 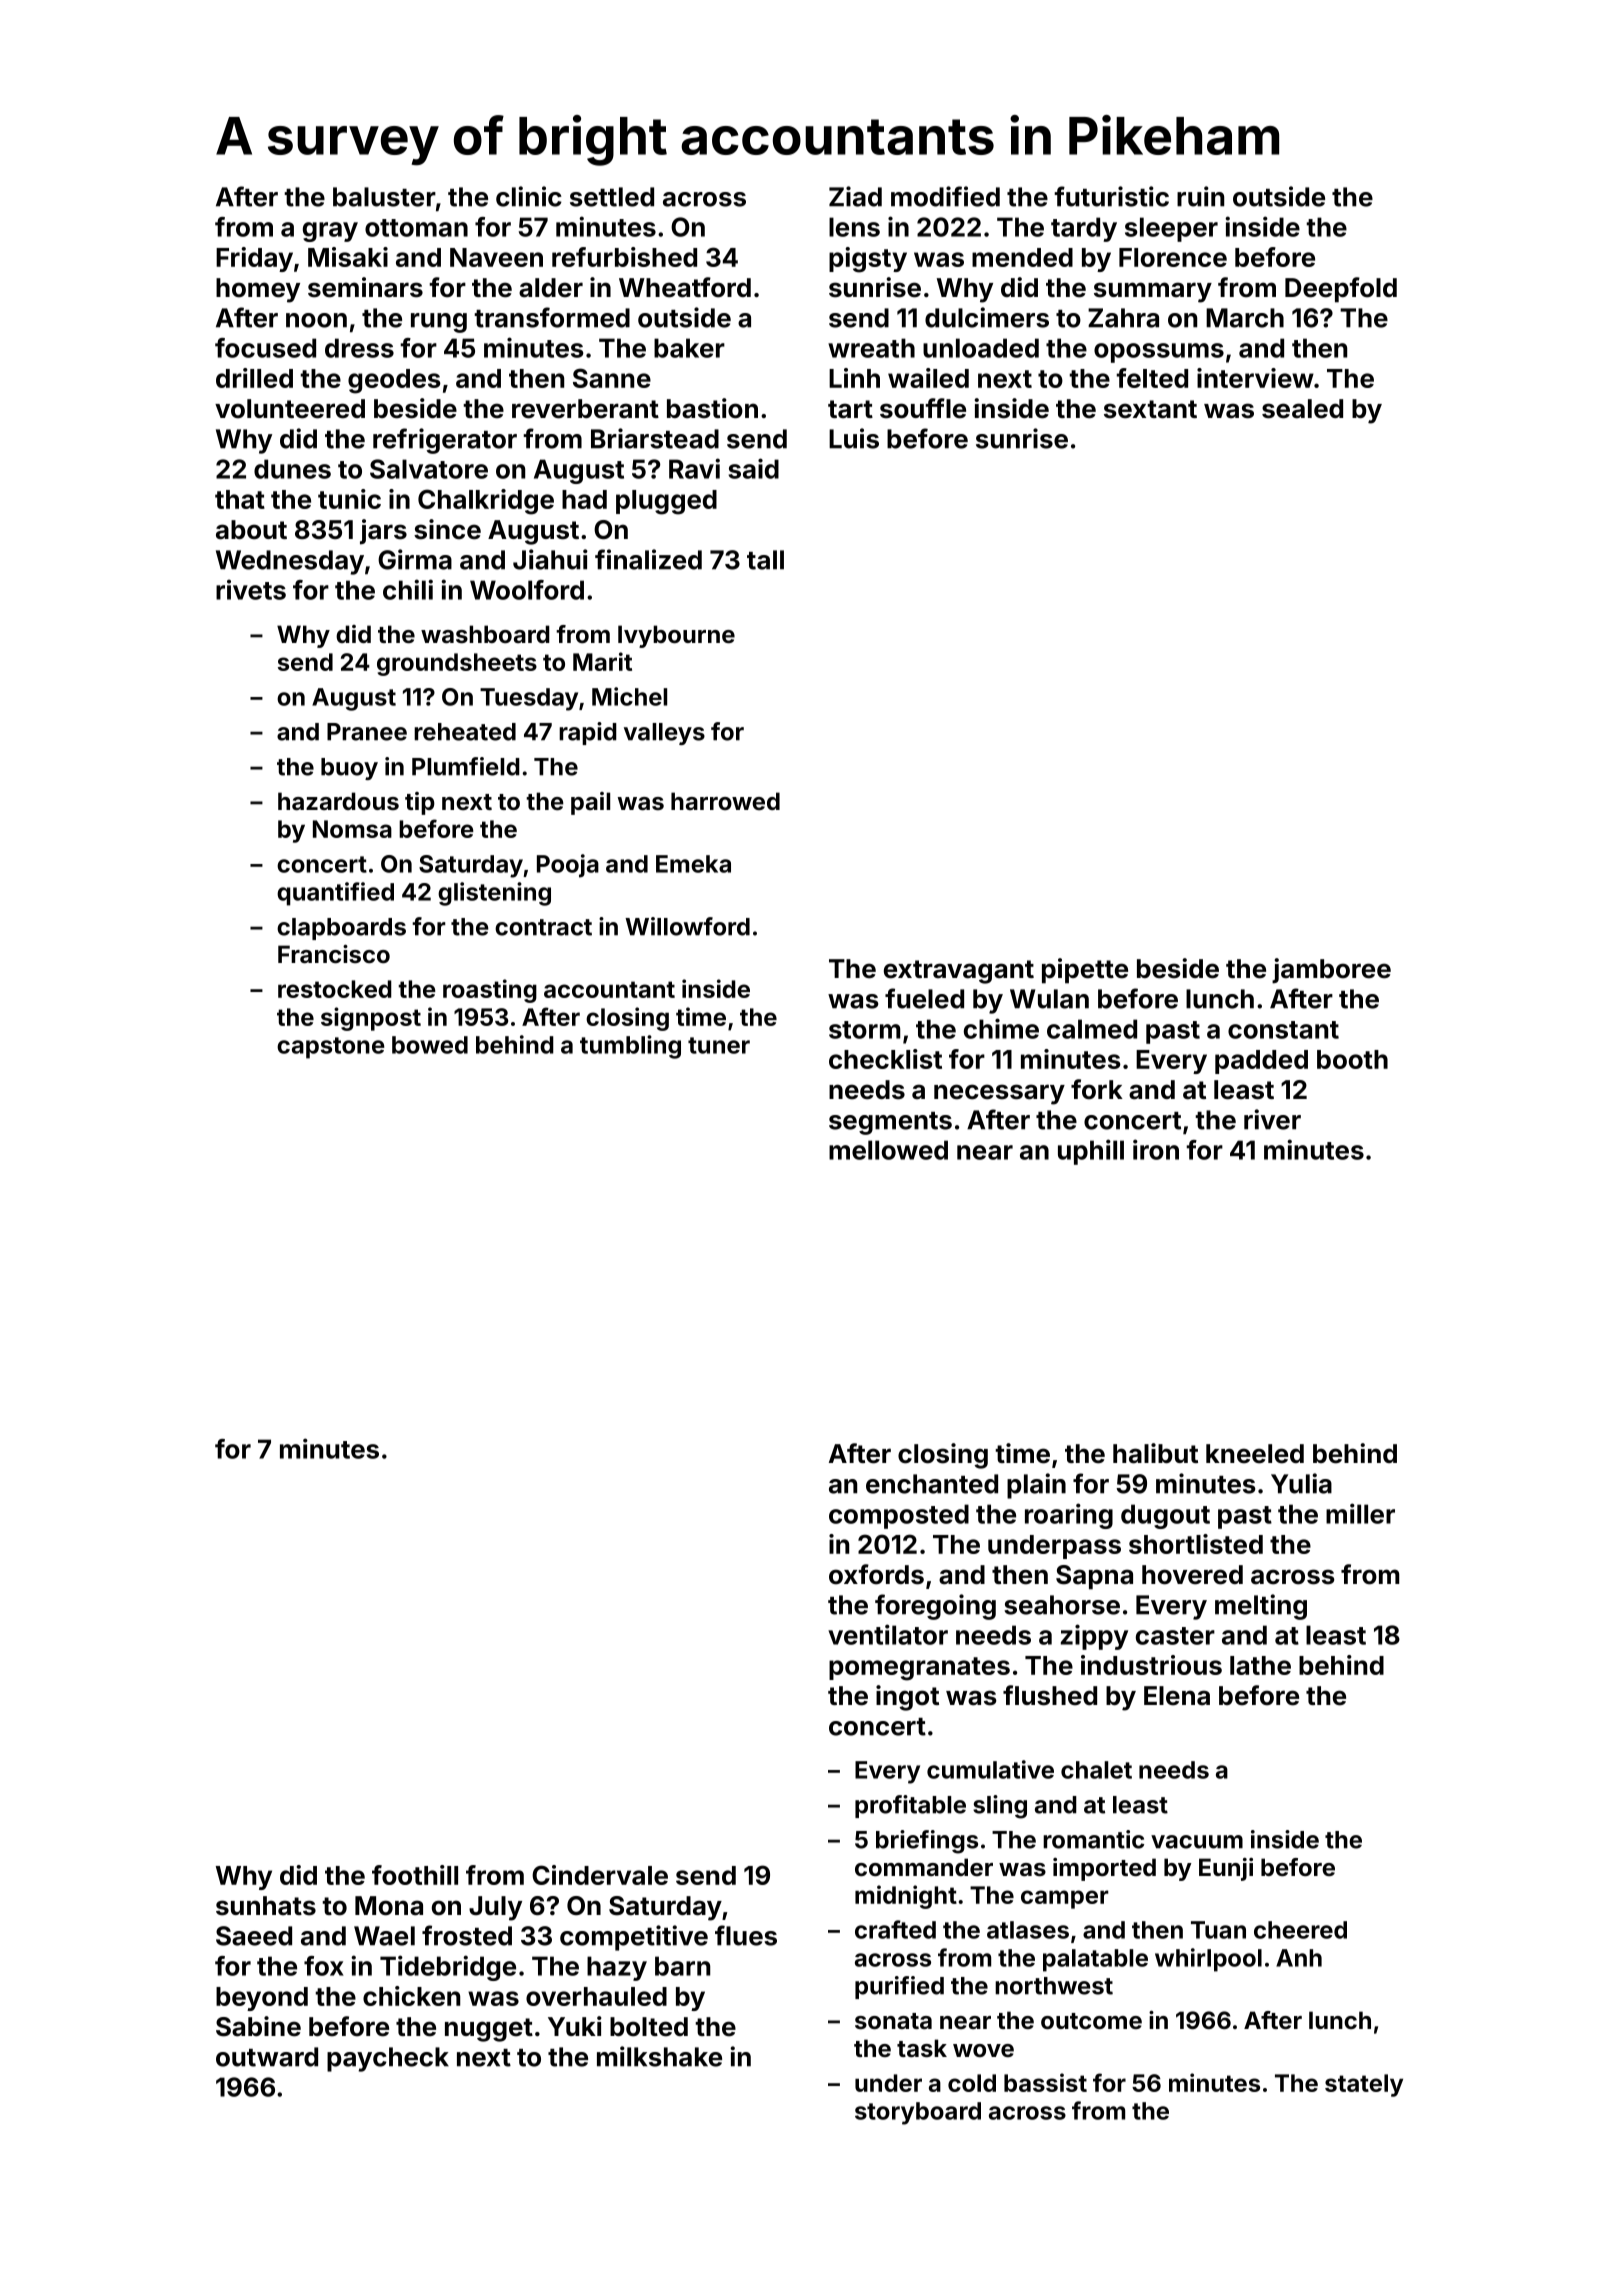 What do you see at coordinates (1360, 1513) in the document?
I see `miller` at bounding box center [1360, 1513].
